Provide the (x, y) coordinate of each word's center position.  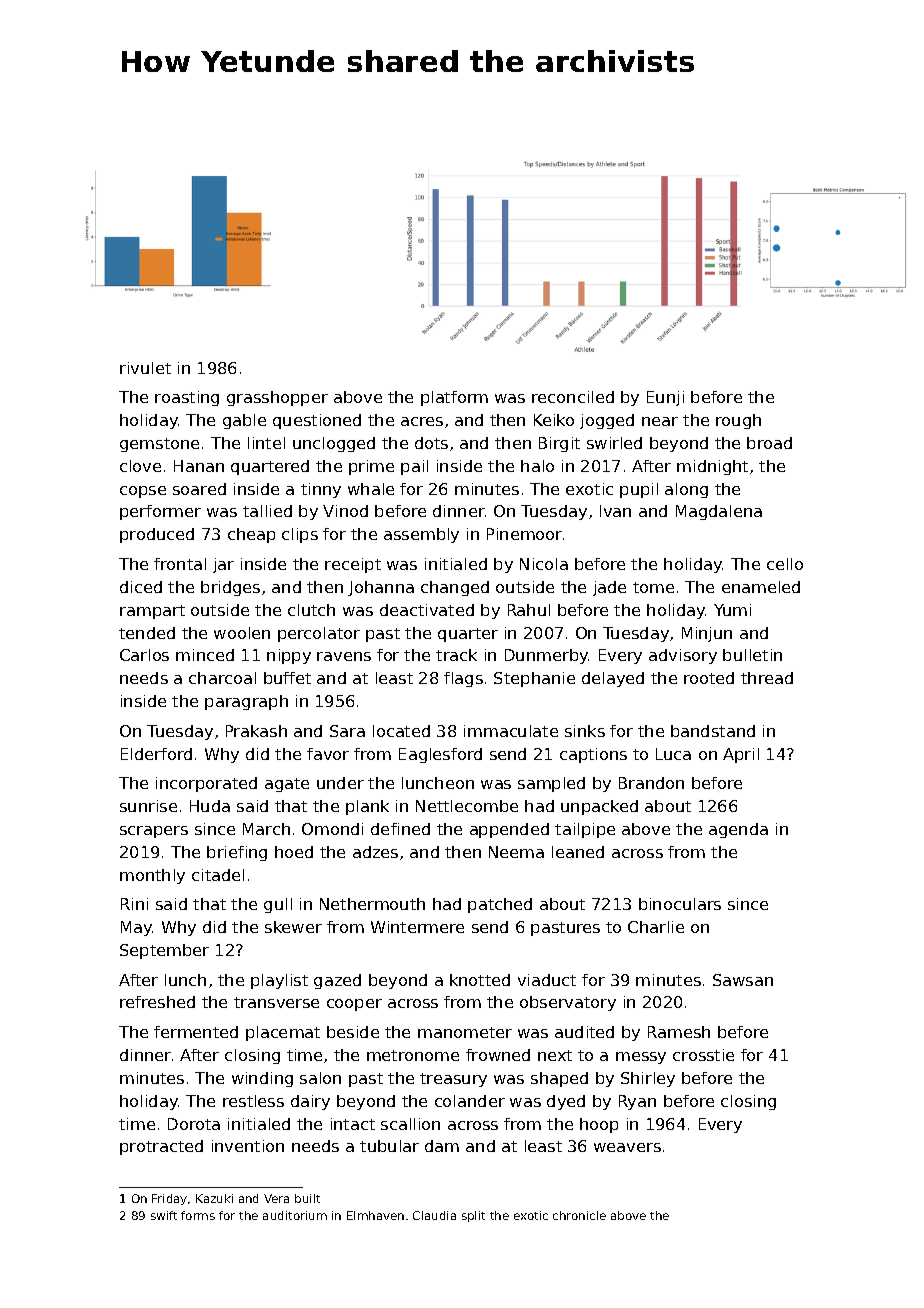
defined (400, 829)
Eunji (665, 398)
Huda (210, 806)
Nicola (544, 564)
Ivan (615, 511)
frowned (498, 1055)
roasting (187, 398)
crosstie (703, 1055)
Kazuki (214, 1198)
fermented (196, 1032)
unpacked (599, 807)
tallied (267, 511)
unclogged (334, 444)
